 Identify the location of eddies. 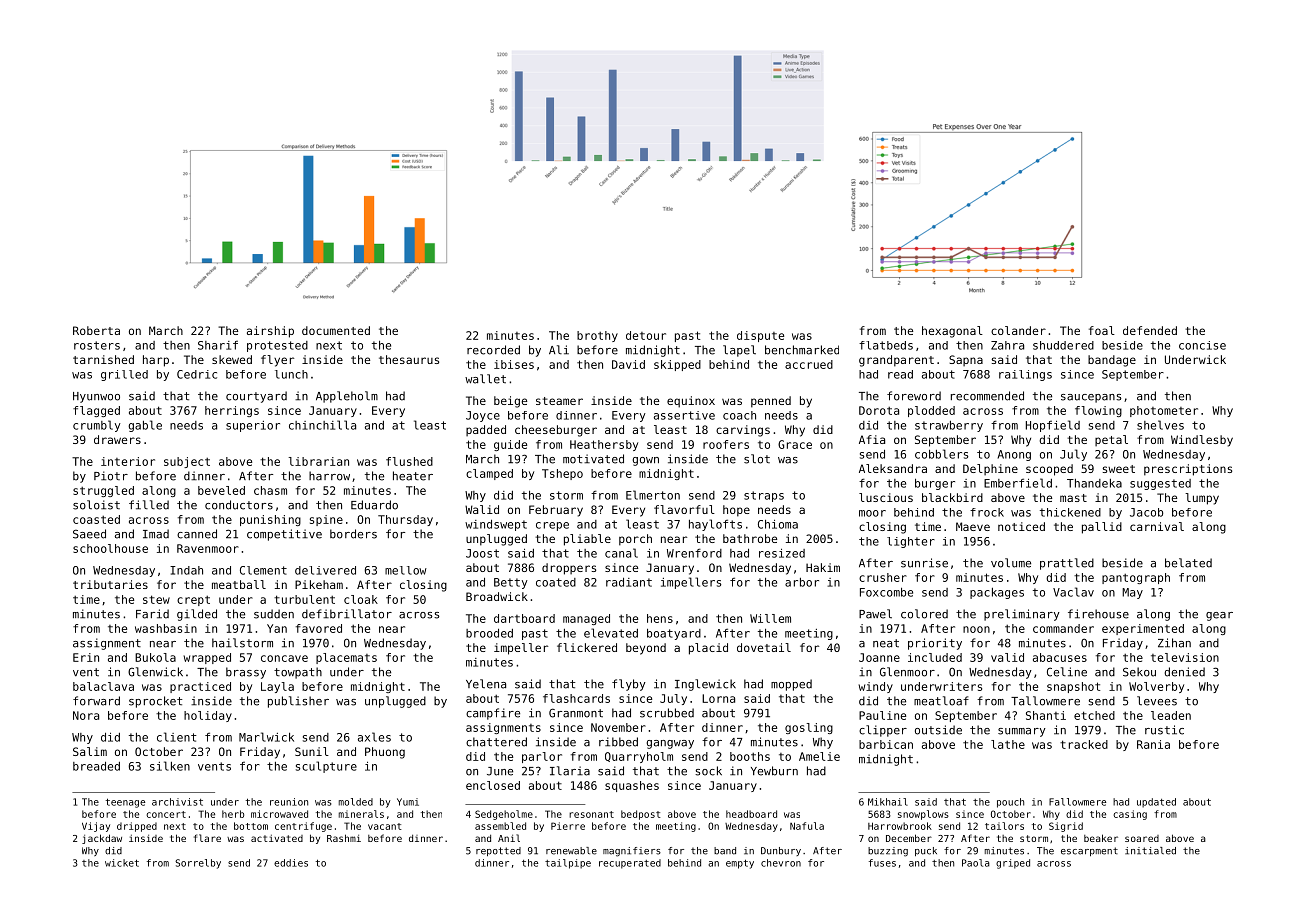
(291, 863).
